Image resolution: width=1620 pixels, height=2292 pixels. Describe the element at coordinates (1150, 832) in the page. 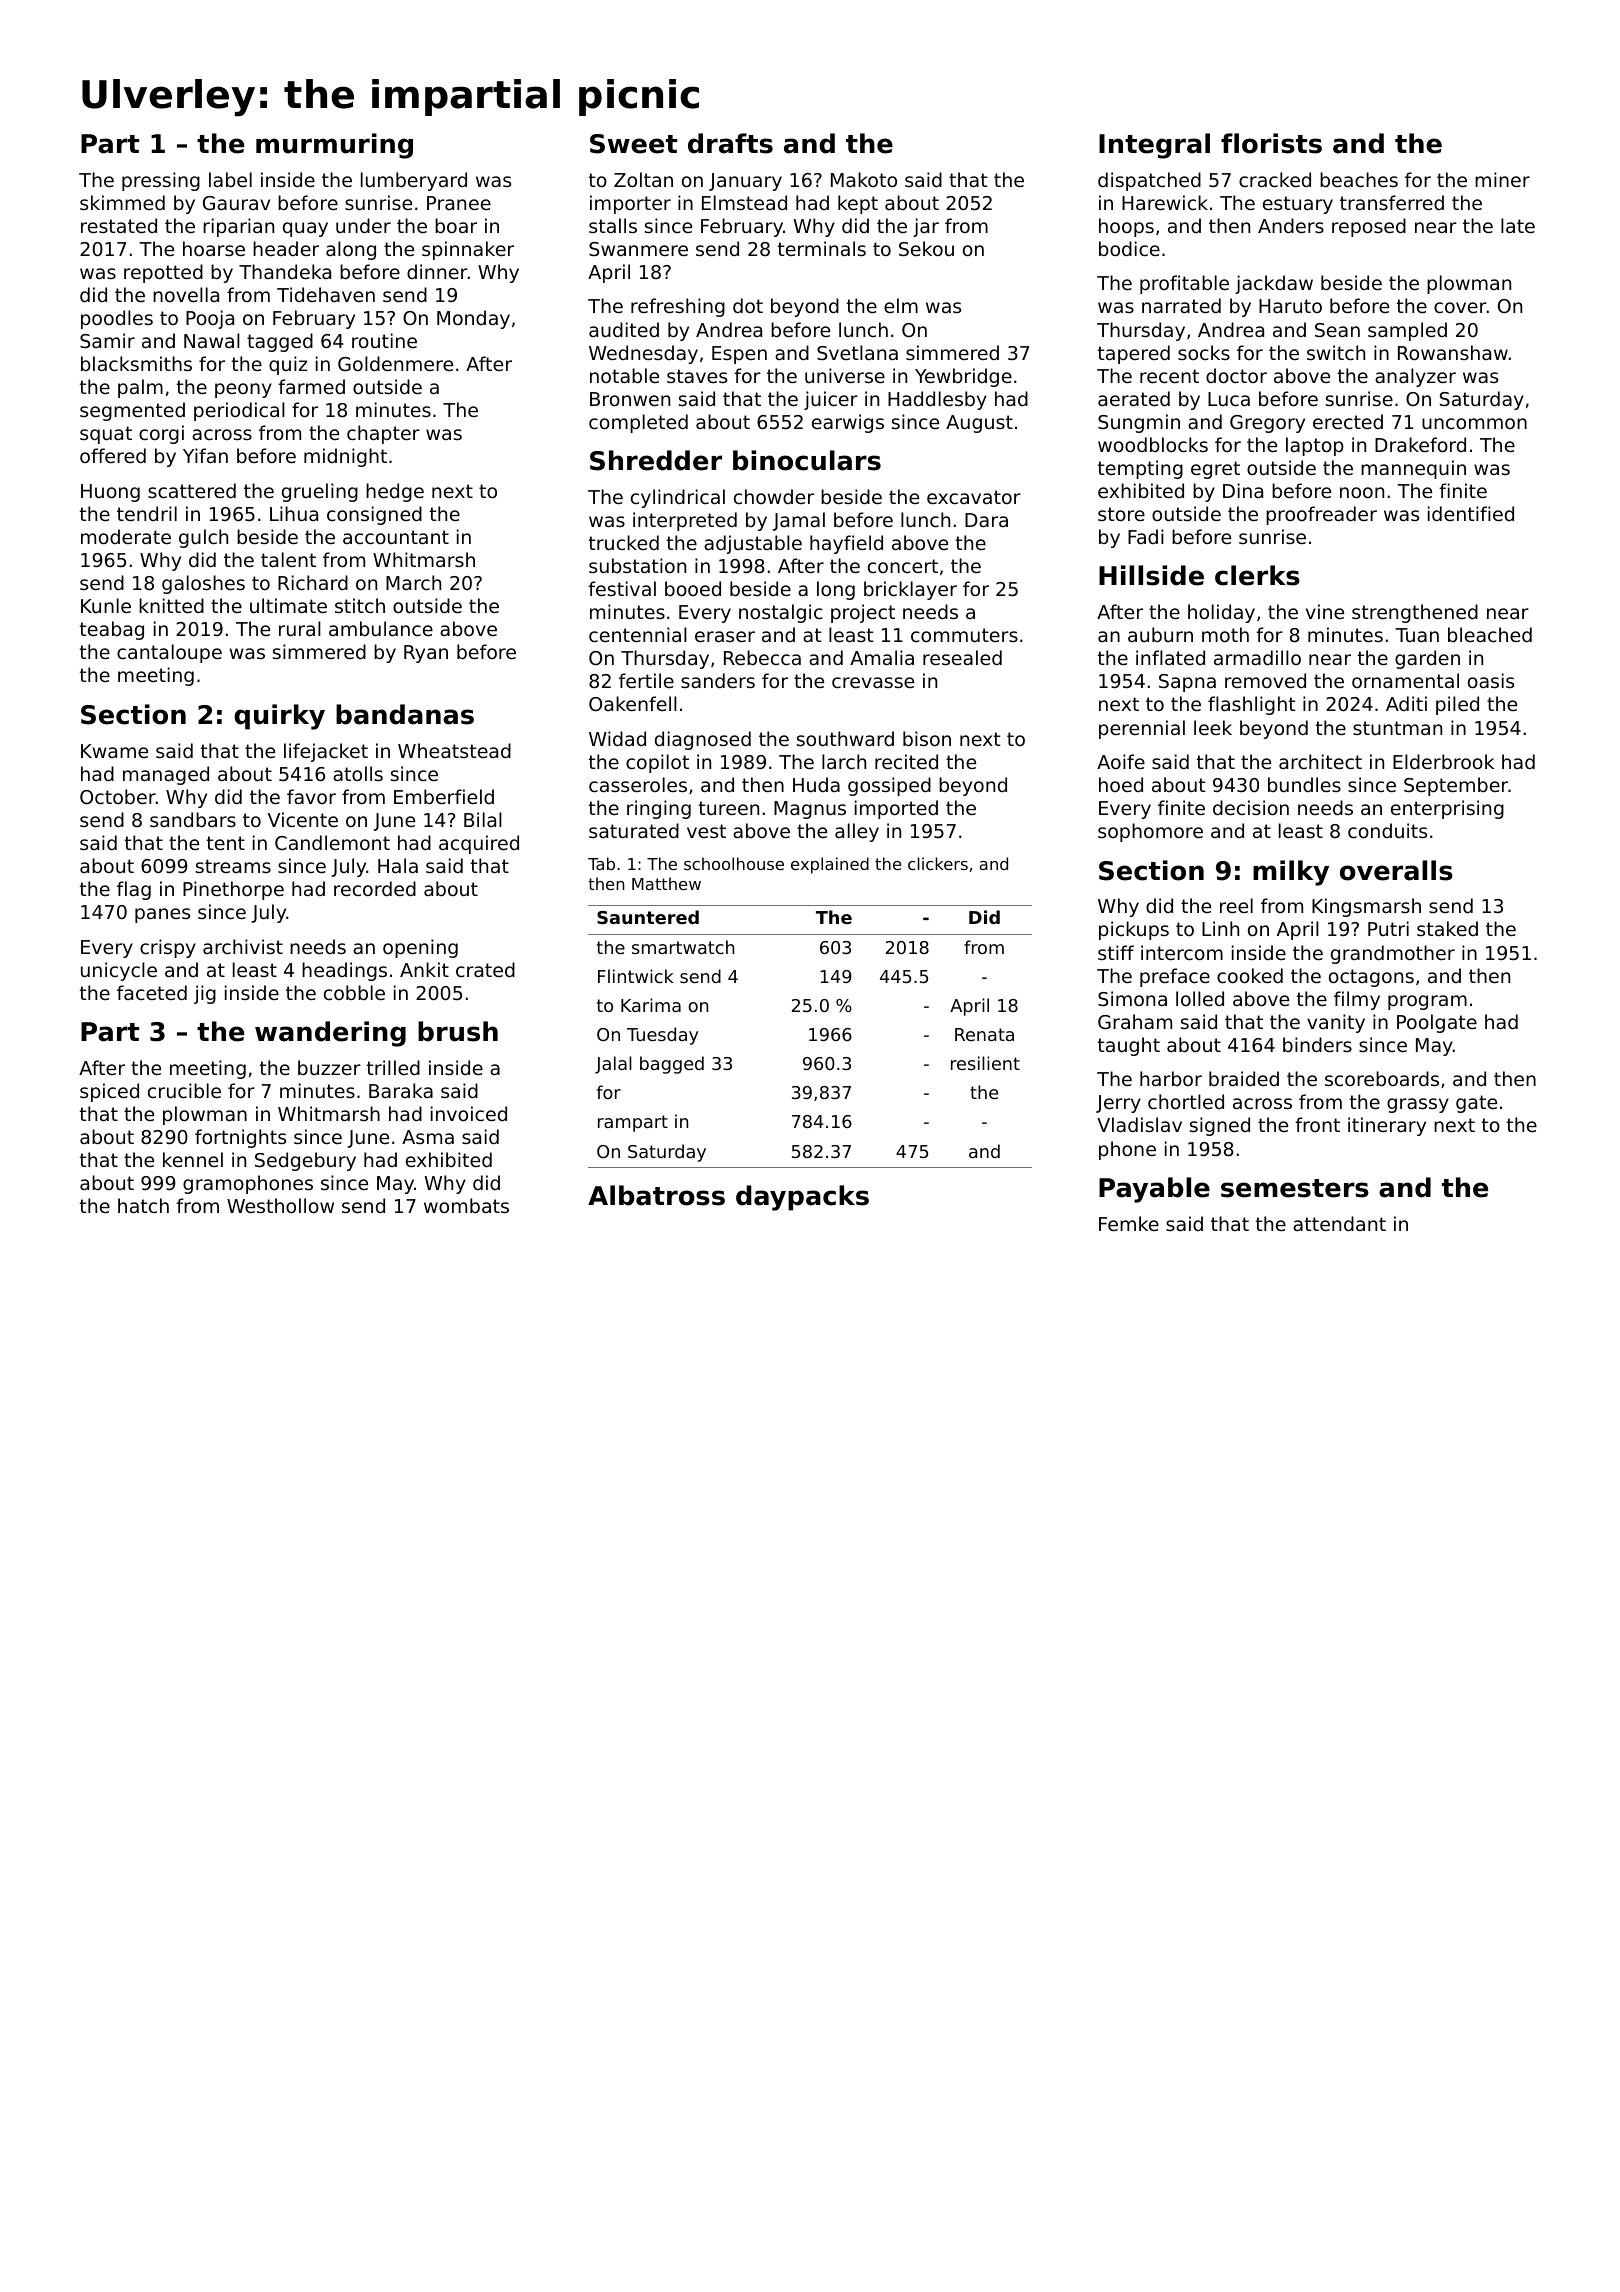

I see `sophomore` at that location.
